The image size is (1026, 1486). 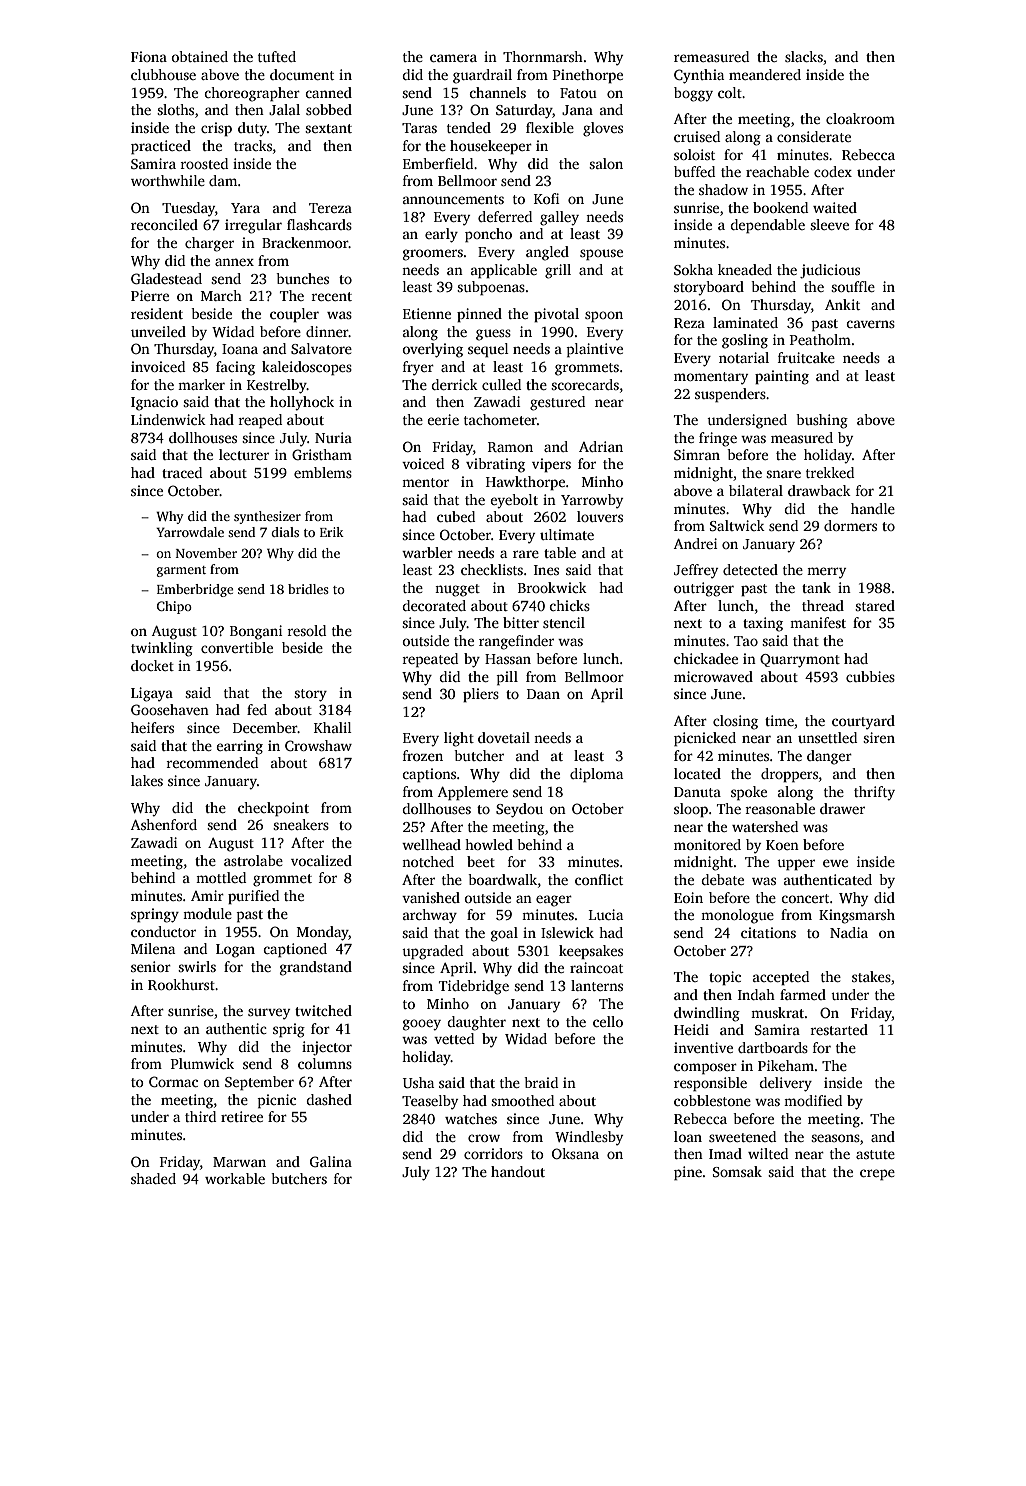 I want to click on workable, so click(x=235, y=1178).
